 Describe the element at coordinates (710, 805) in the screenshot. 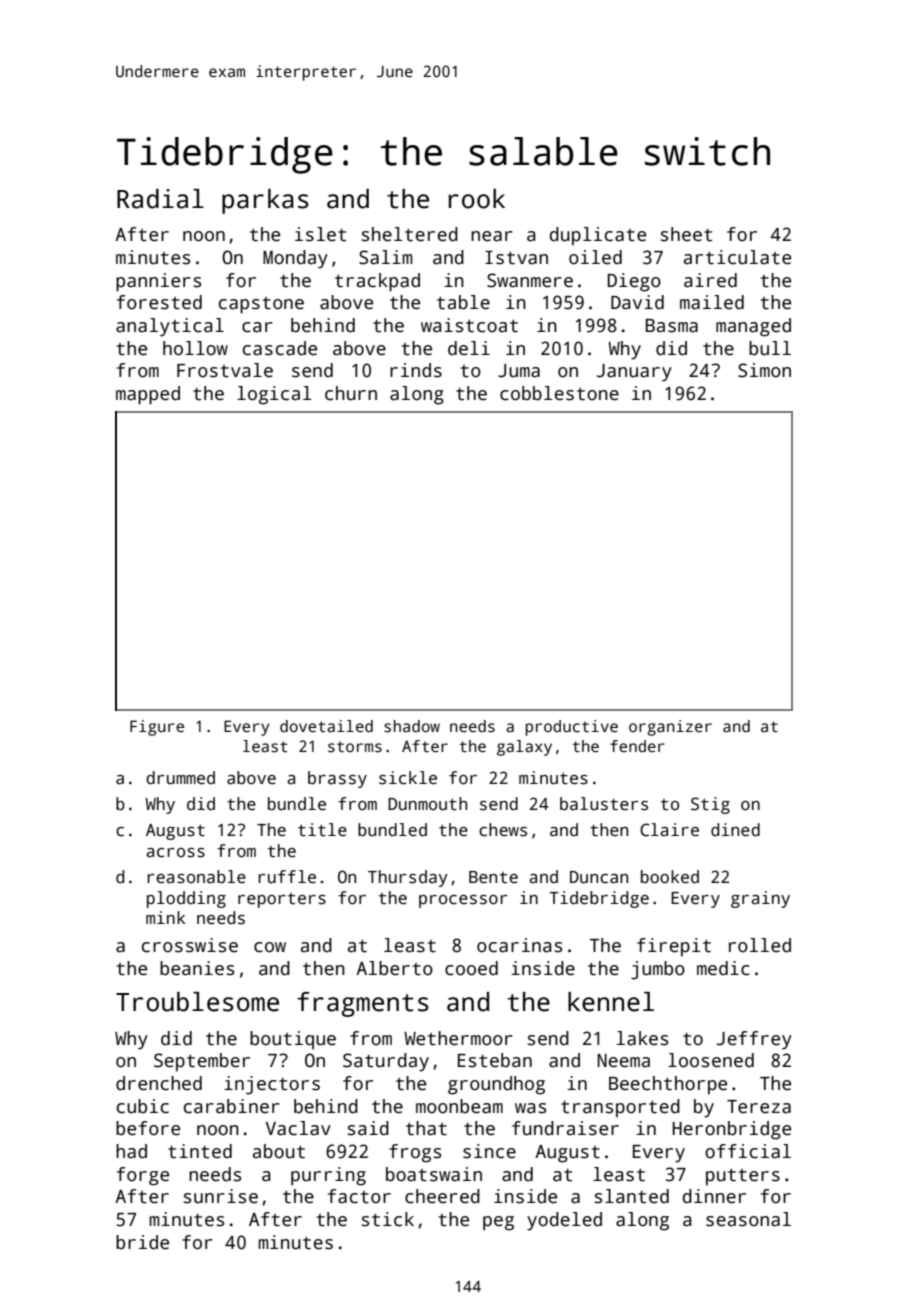

I see `Stig` at that location.
